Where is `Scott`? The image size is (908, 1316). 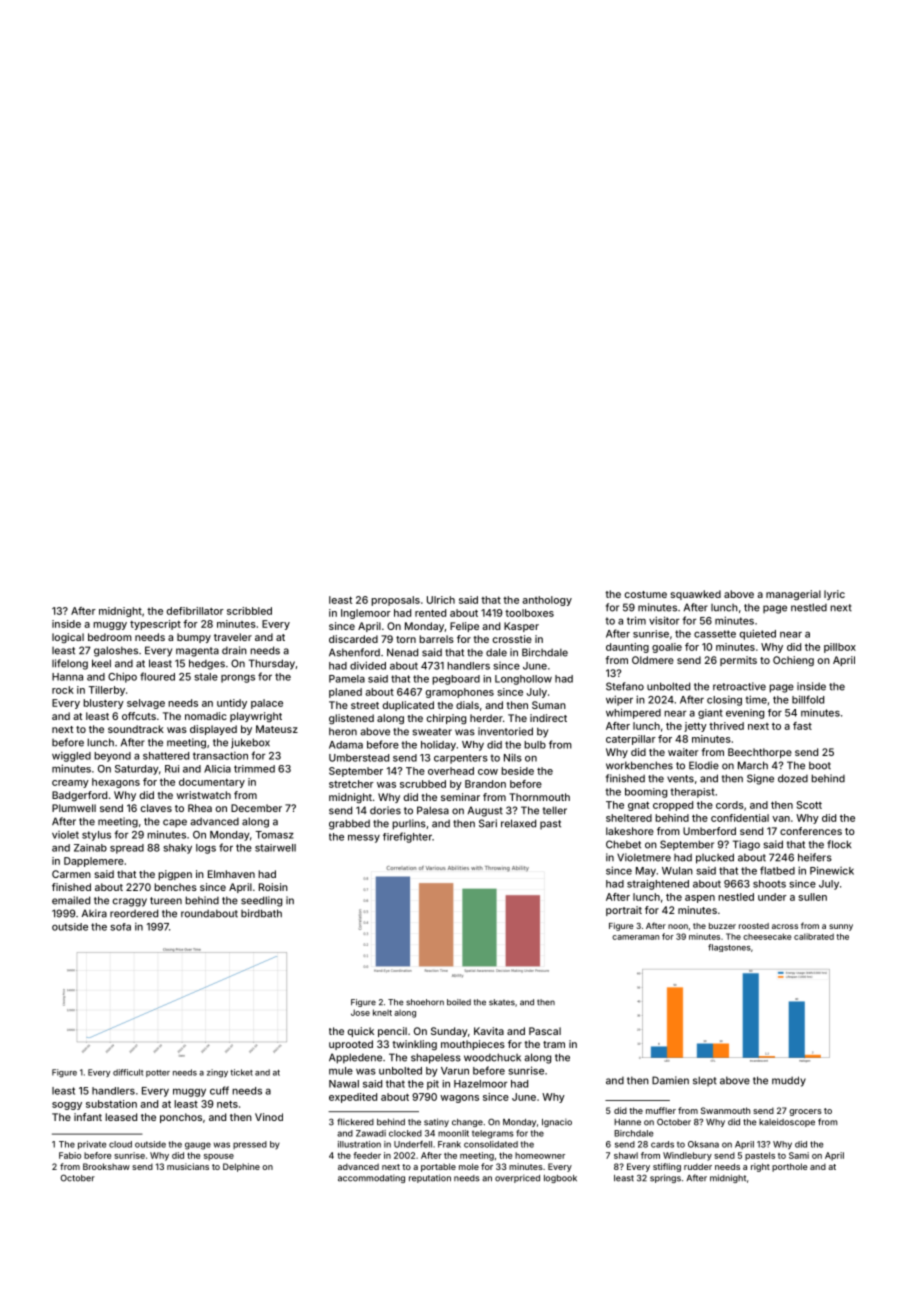
Scott is located at coordinates (809, 805).
